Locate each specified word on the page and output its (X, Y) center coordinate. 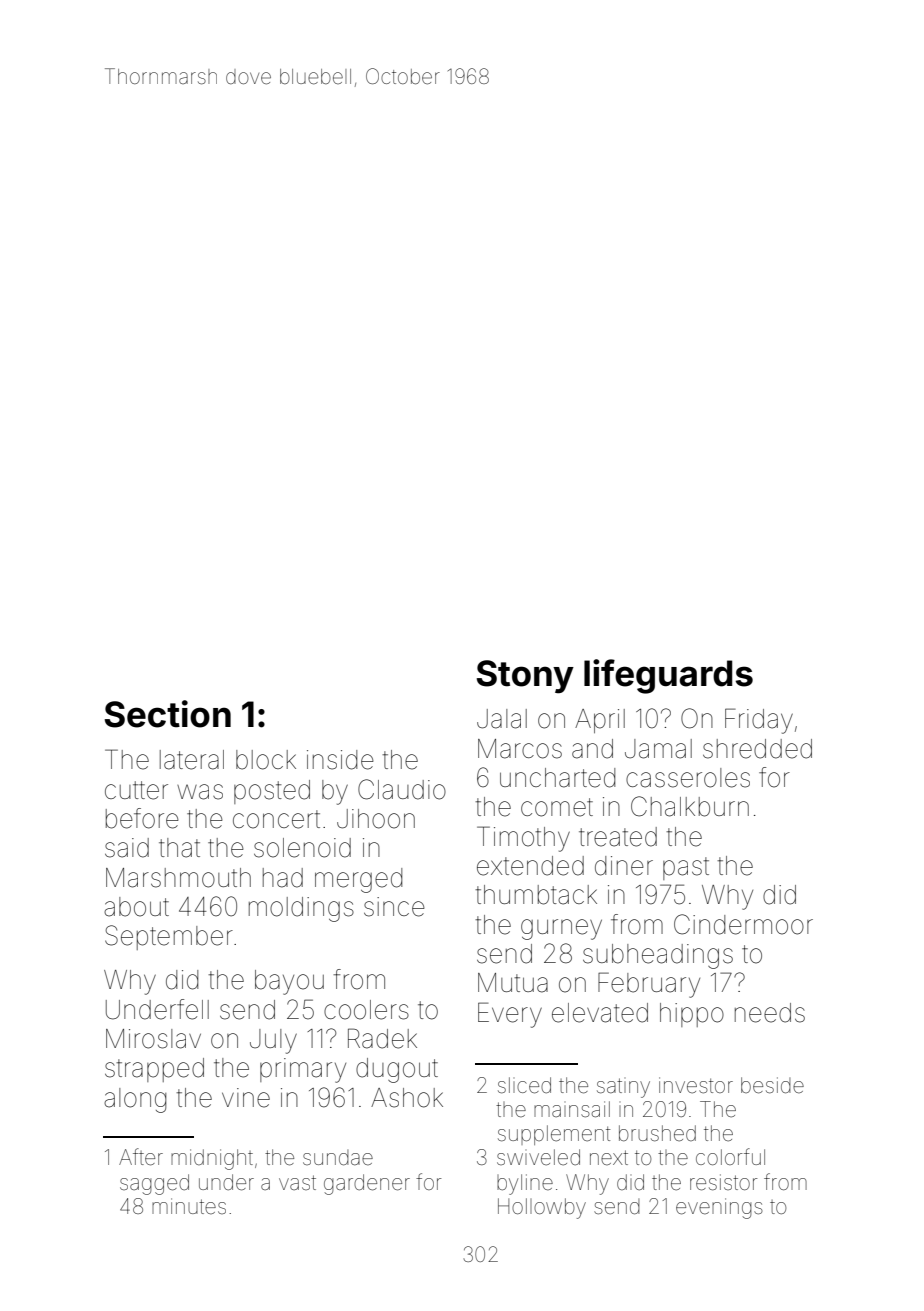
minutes (189, 1206)
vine (246, 1098)
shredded (757, 749)
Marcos (520, 749)
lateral (192, 760)
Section (168, 714)
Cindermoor (743, 924)
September (169, 937)
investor (696, 1085)
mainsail (572, 1109)
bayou (289, 982)
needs (770, 1013)
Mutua (513, 983)
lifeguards (668, 676)
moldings (301, 909)
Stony (525, 677)
